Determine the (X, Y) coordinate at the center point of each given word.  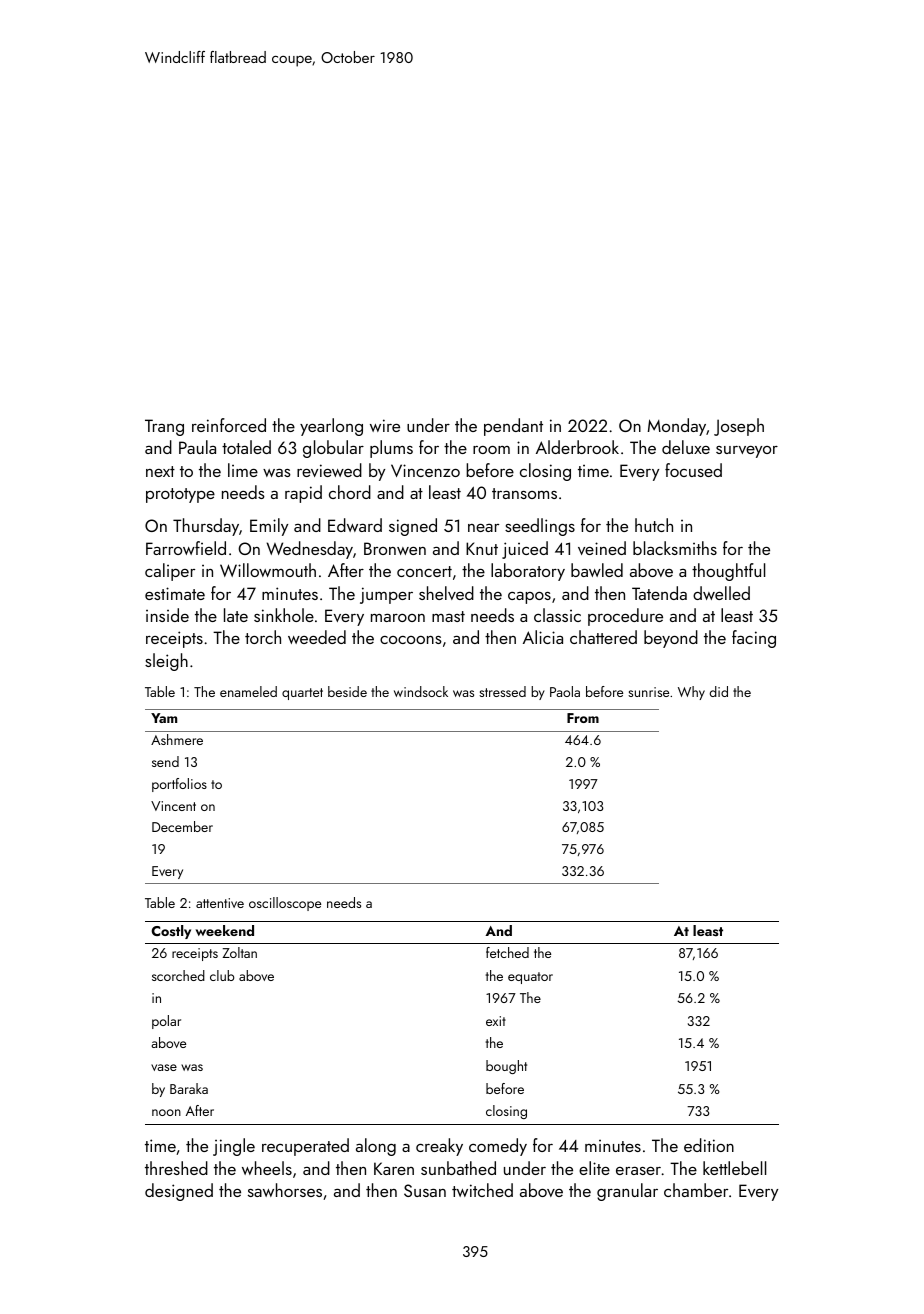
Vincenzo (425, 470)
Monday (677, 427)
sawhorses (285, 1190)
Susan (425, 1190)
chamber (696, 1190)
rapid (303, 494)
